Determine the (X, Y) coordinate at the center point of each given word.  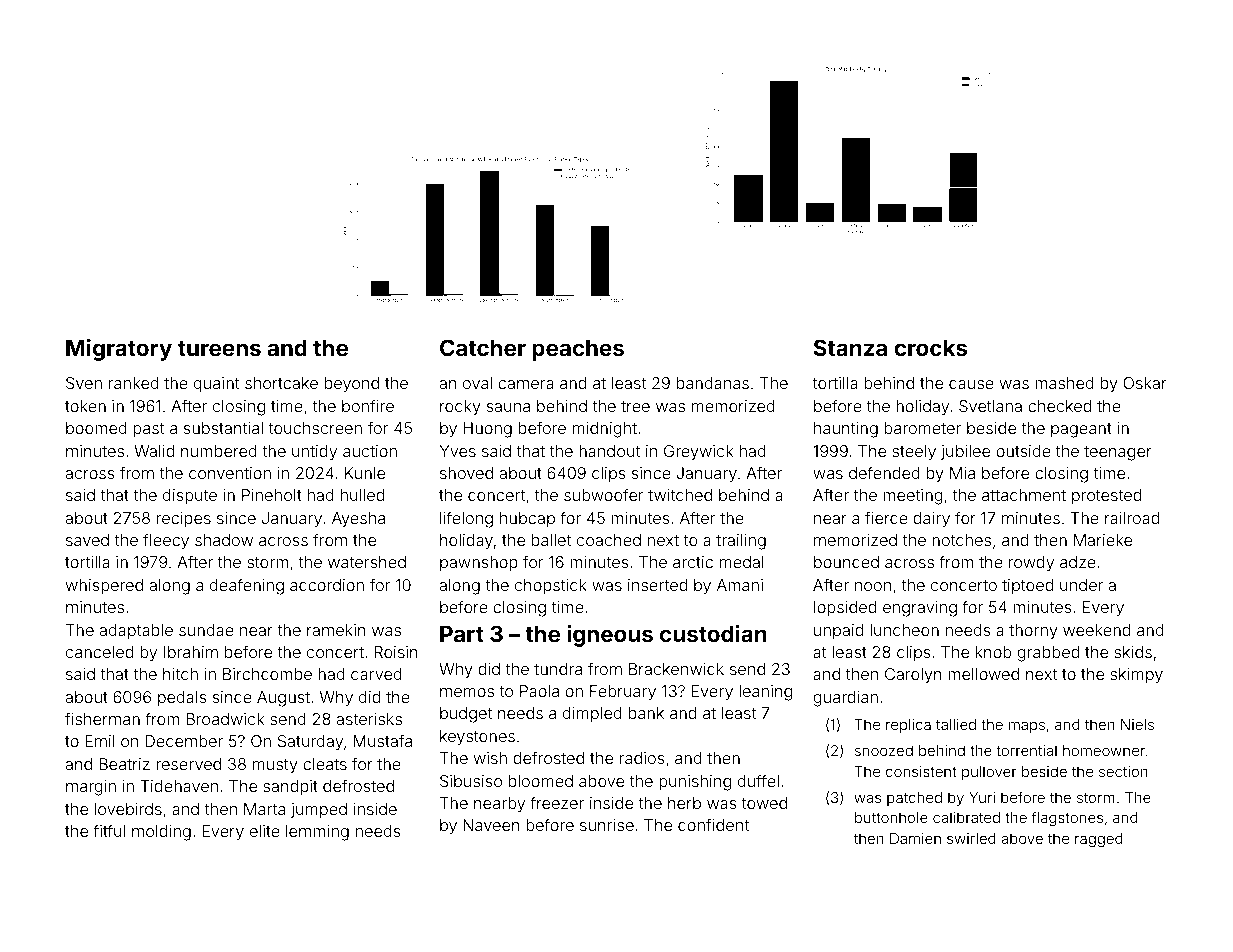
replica (908, 726)
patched (914, 799)
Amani (740, 585)
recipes (184, 520)
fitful (109, 830)
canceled (99, 652)
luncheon (904, 630)
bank (646, 713)
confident (713, 824)
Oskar (1145, 383)
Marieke (1103, 540)
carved (376, 674)
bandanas (713, 383)
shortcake (281, 383)
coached (609, 540)
